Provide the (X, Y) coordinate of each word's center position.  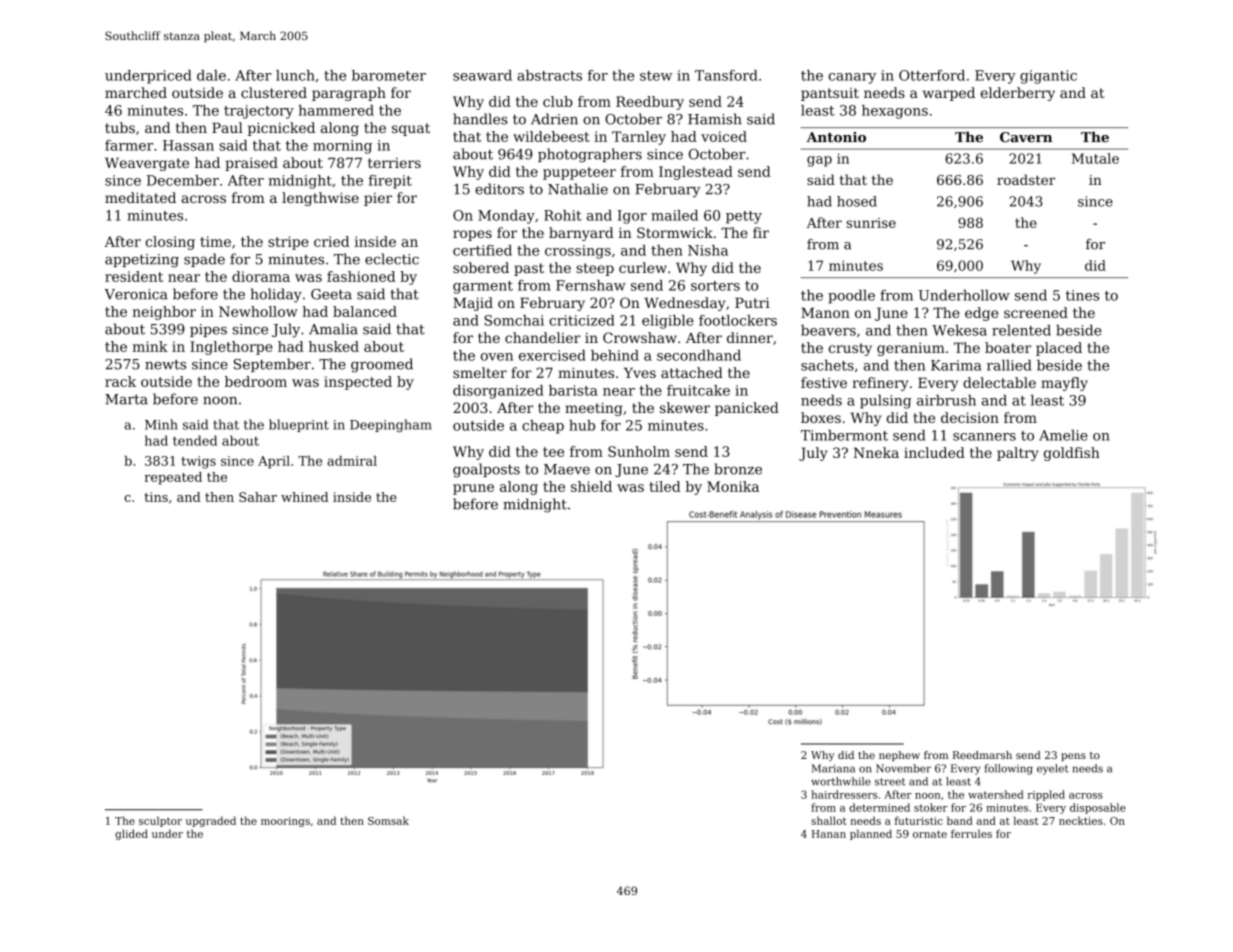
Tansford (726, 75)
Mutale (1095, 158)
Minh (161, 424)
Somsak (388, 820)
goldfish (1072, 454)
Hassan (188, 145)
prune (473, 489)
